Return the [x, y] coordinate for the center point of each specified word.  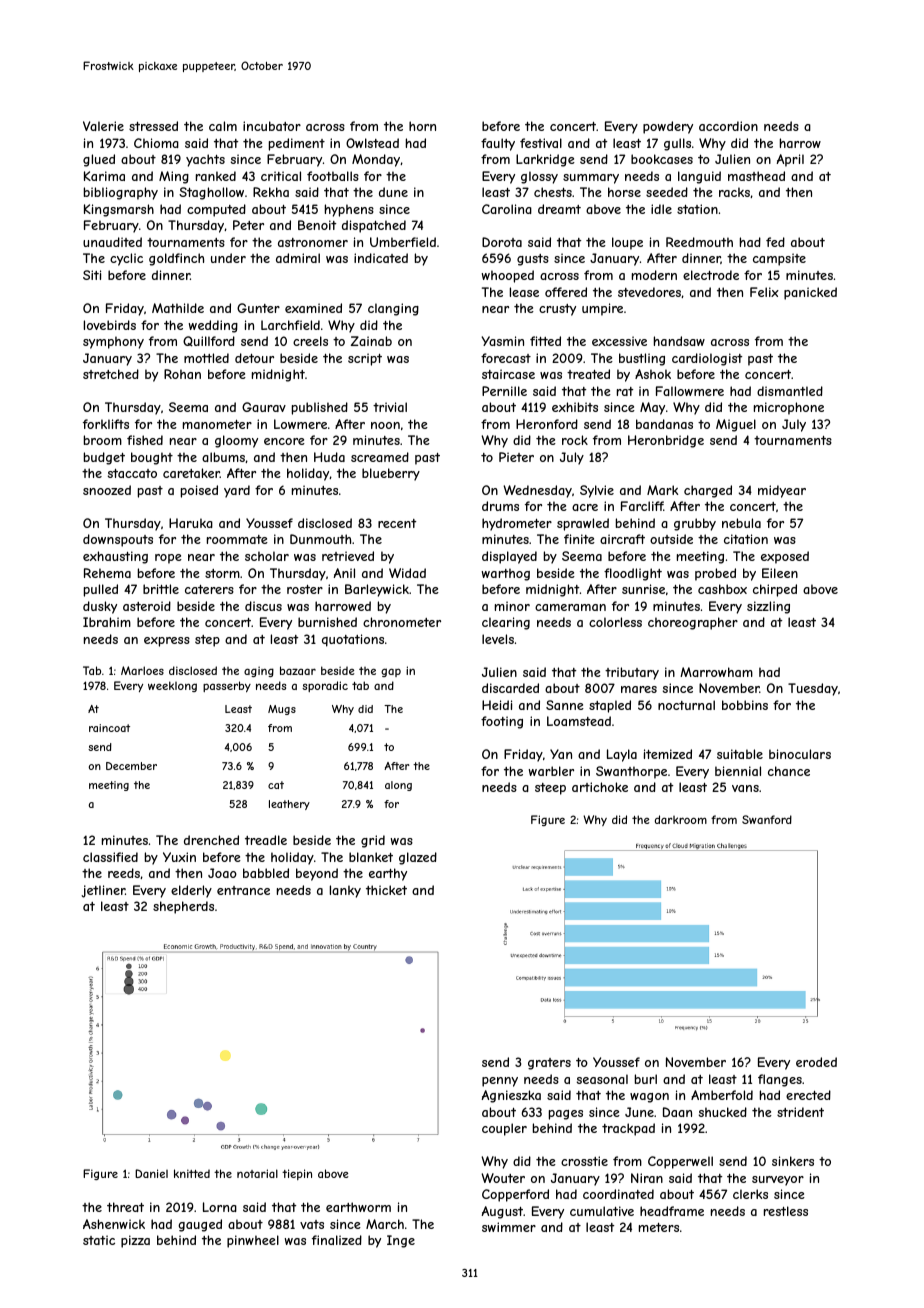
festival [541, 143]
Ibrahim [107, 622]
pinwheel [253, 1241]
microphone [789, 408]
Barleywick [377, 590]
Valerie [103, 126]
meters [659, 1227]
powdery [668, 127]
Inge [401, 1241]
